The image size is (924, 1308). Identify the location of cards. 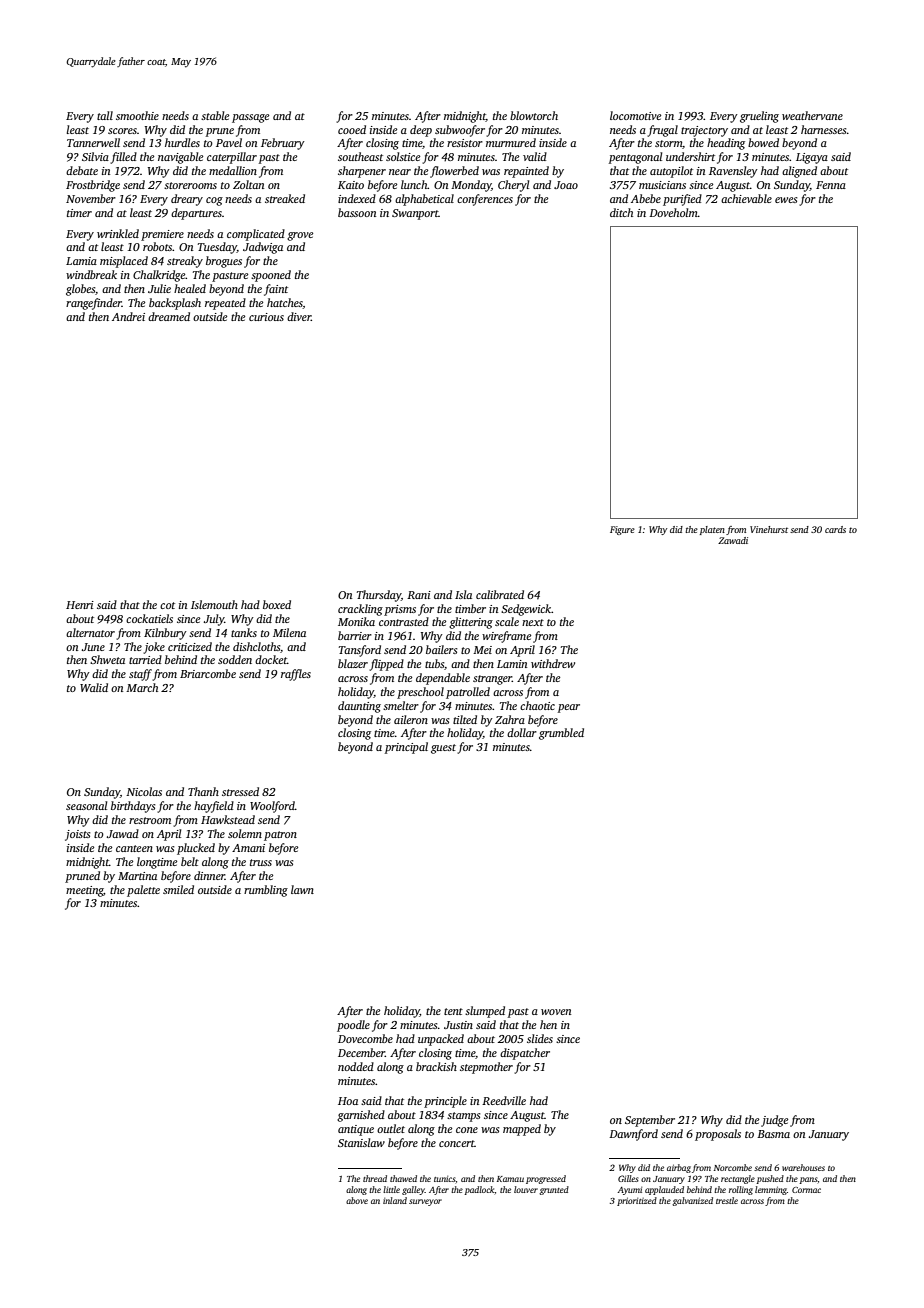
(835, 529).
